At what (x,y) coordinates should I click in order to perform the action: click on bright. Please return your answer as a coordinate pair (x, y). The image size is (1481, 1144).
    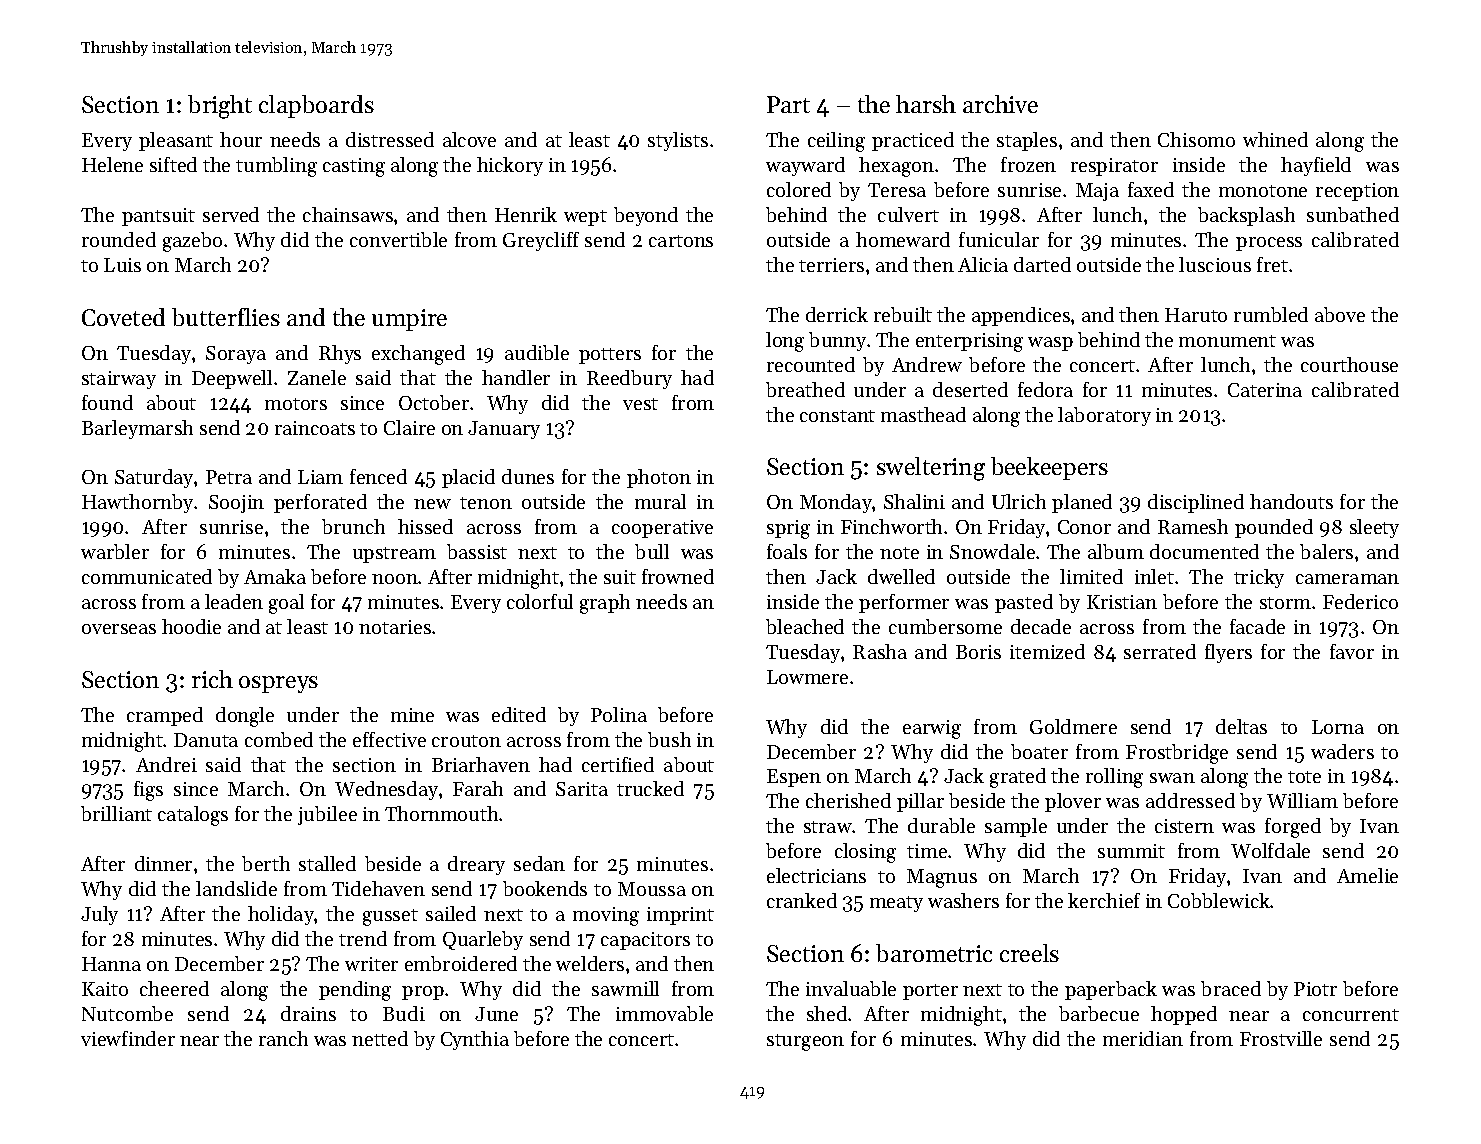
    Looking at the image, I should click on (220, 107).
